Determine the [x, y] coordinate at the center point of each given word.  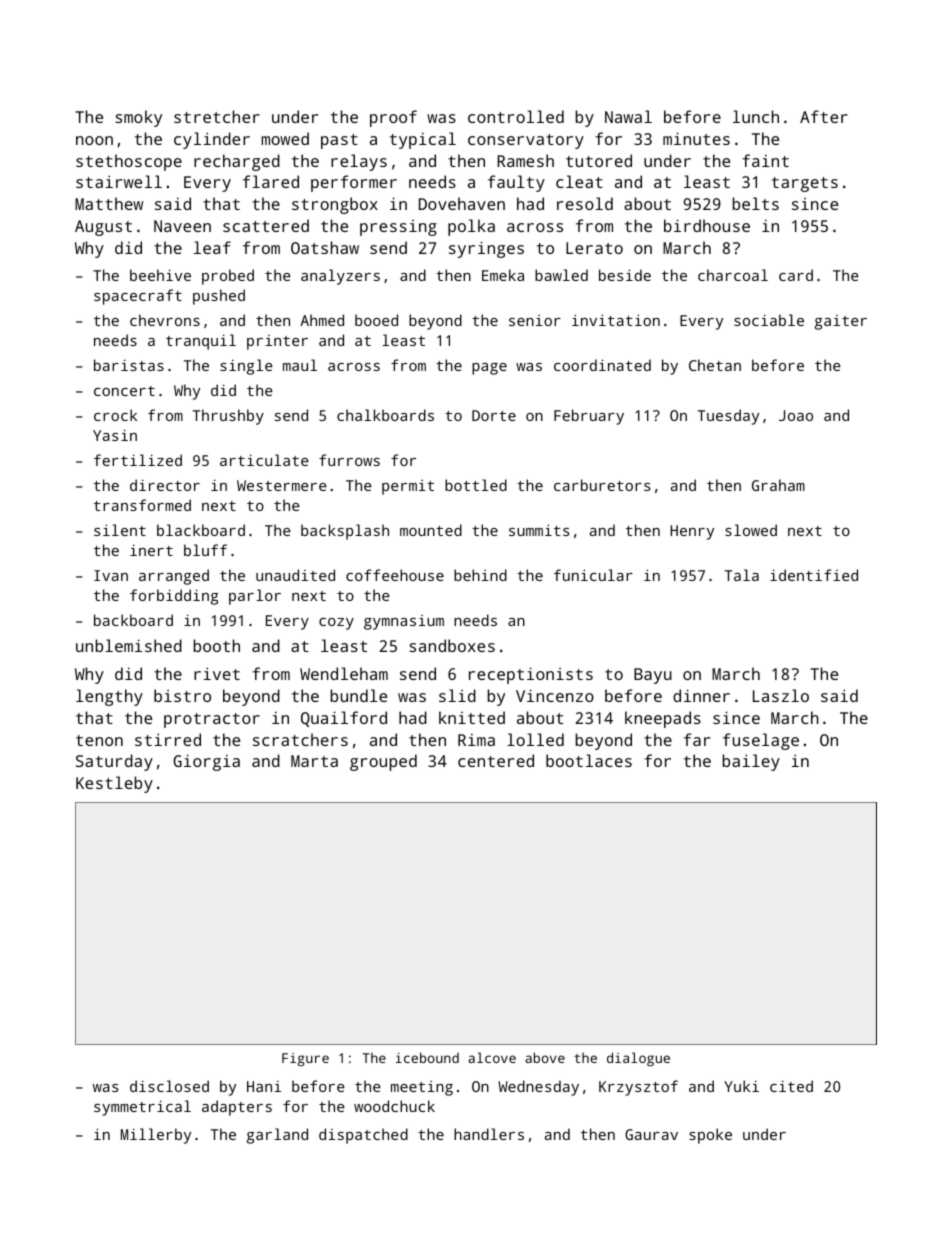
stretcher [217, 116]
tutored [599, 160]
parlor [255, 597]
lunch [756, 116]
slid [457, 695]
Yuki [741, 1086]
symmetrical [142, 1108]
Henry [692, 532]
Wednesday [538, 1088]
